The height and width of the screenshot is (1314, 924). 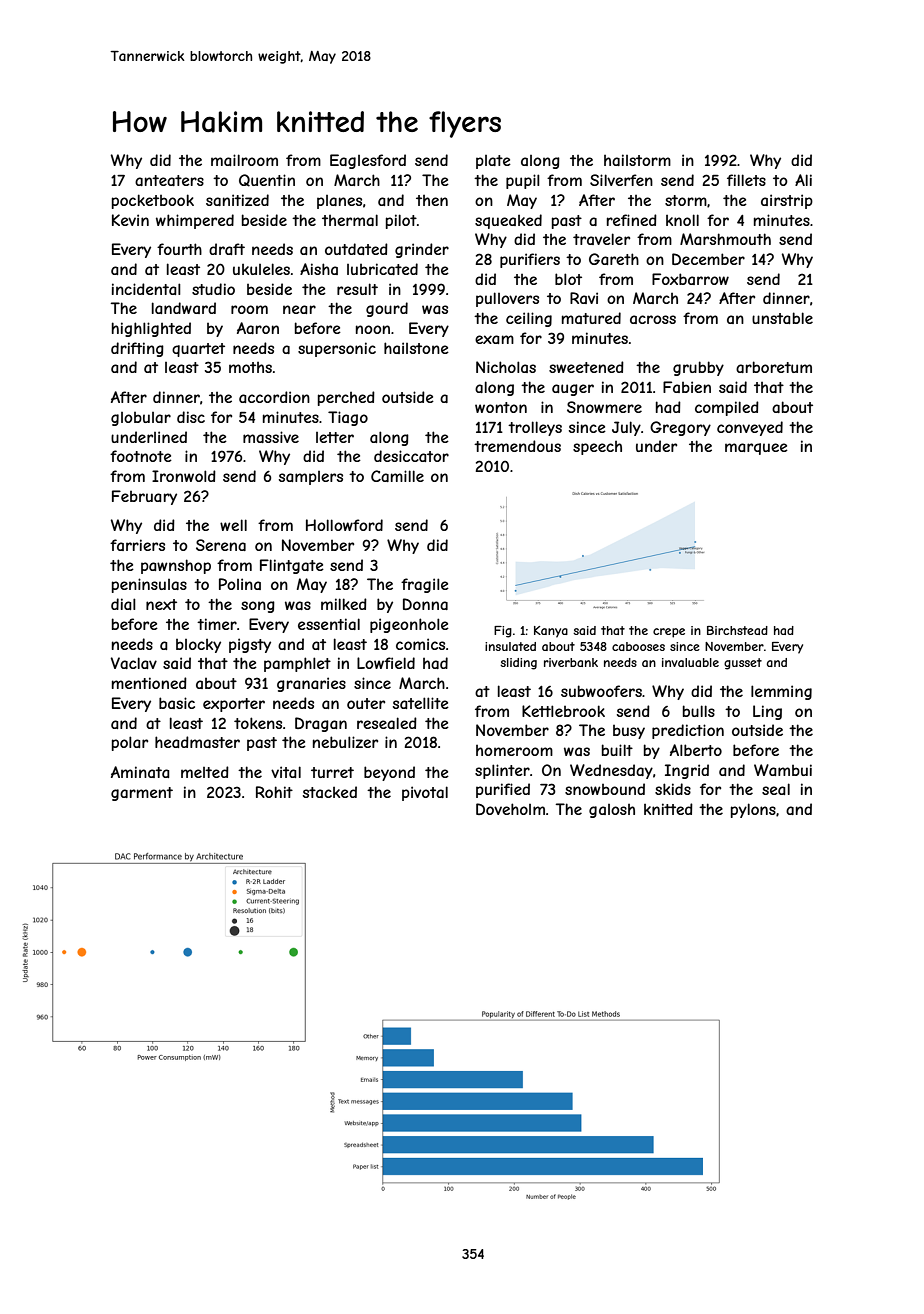 I want to click on vital, so click(x=286, y=772).
